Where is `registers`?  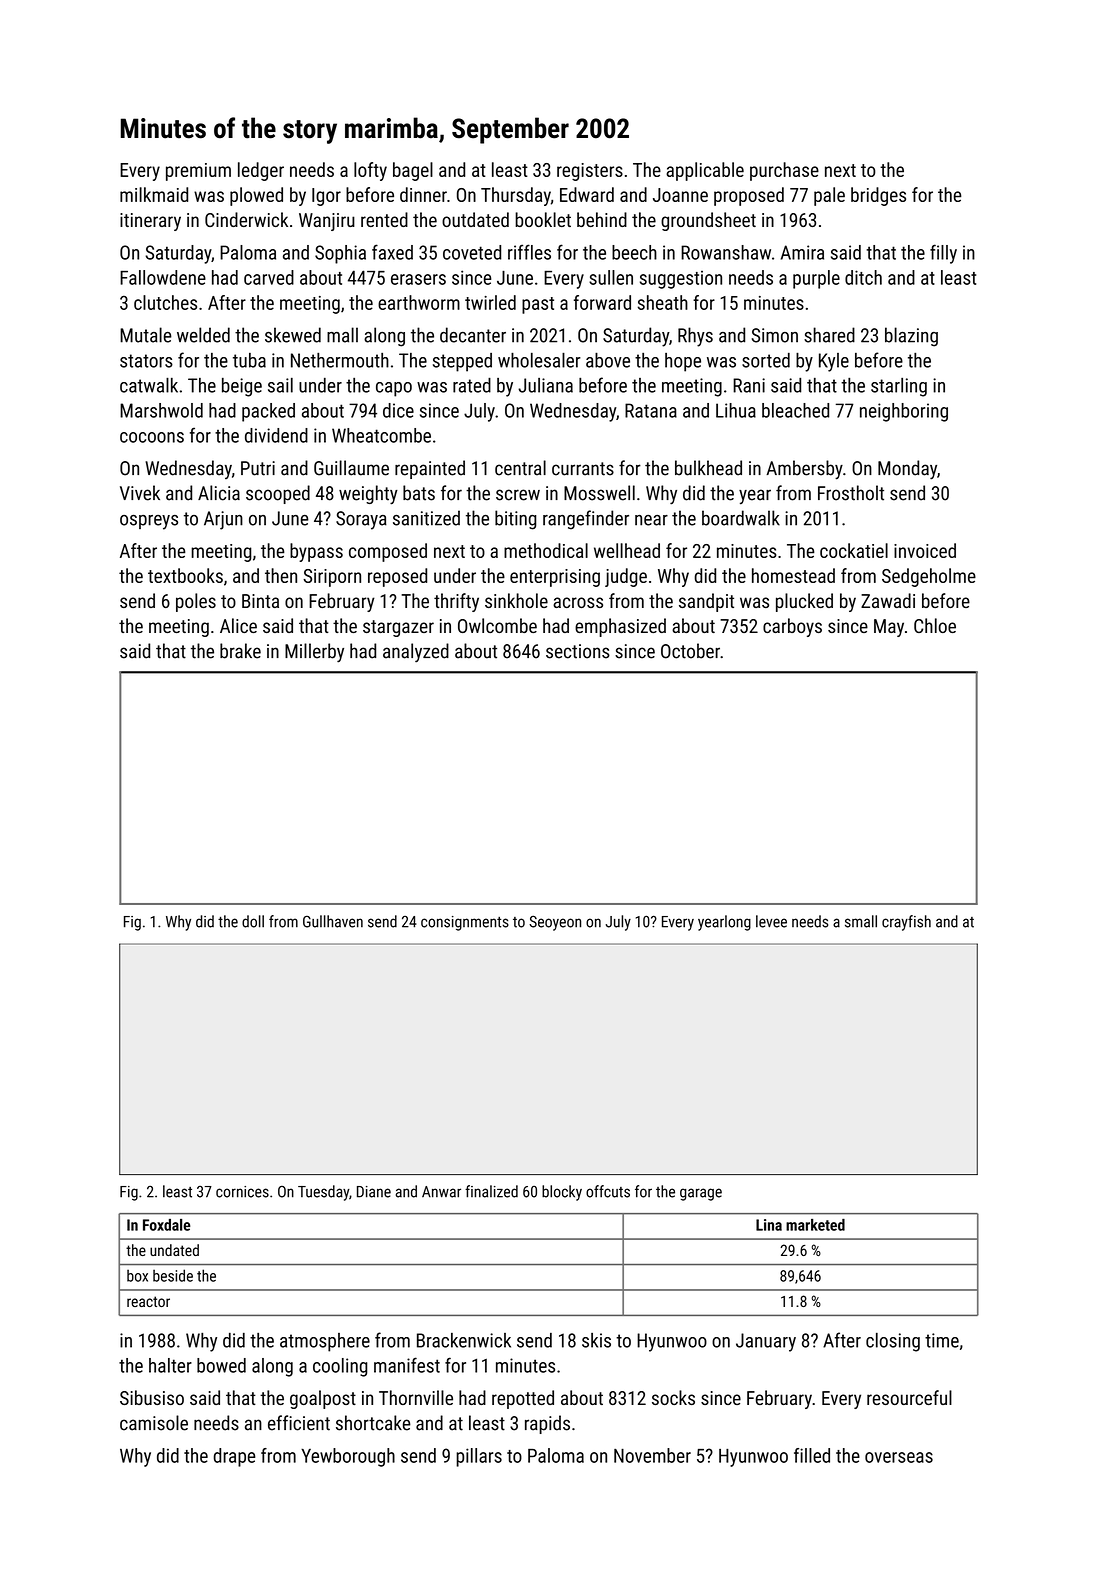 registers is located at coordinates (590, 172).
